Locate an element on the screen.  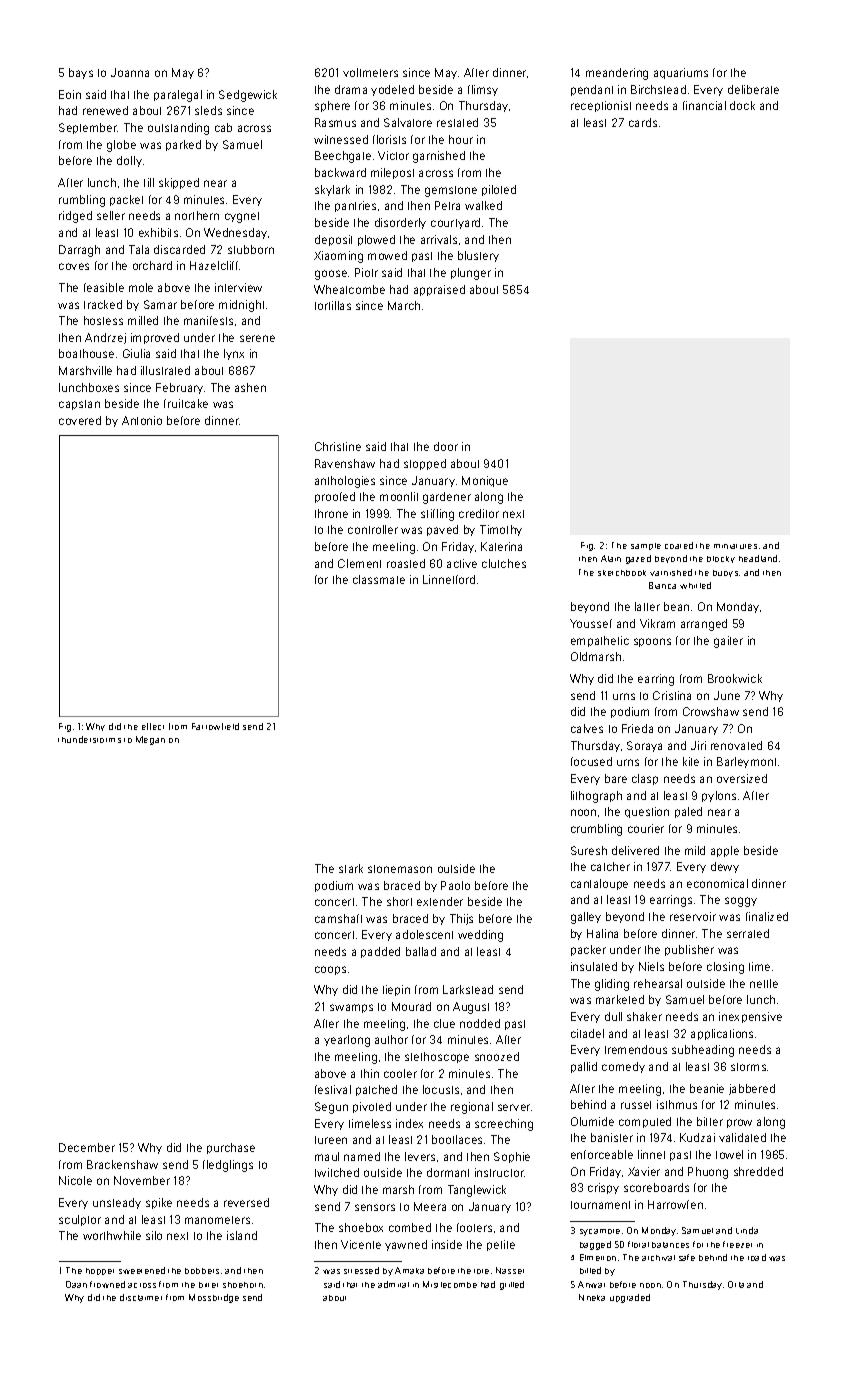
classmate is located at coordinates (379, 579).
